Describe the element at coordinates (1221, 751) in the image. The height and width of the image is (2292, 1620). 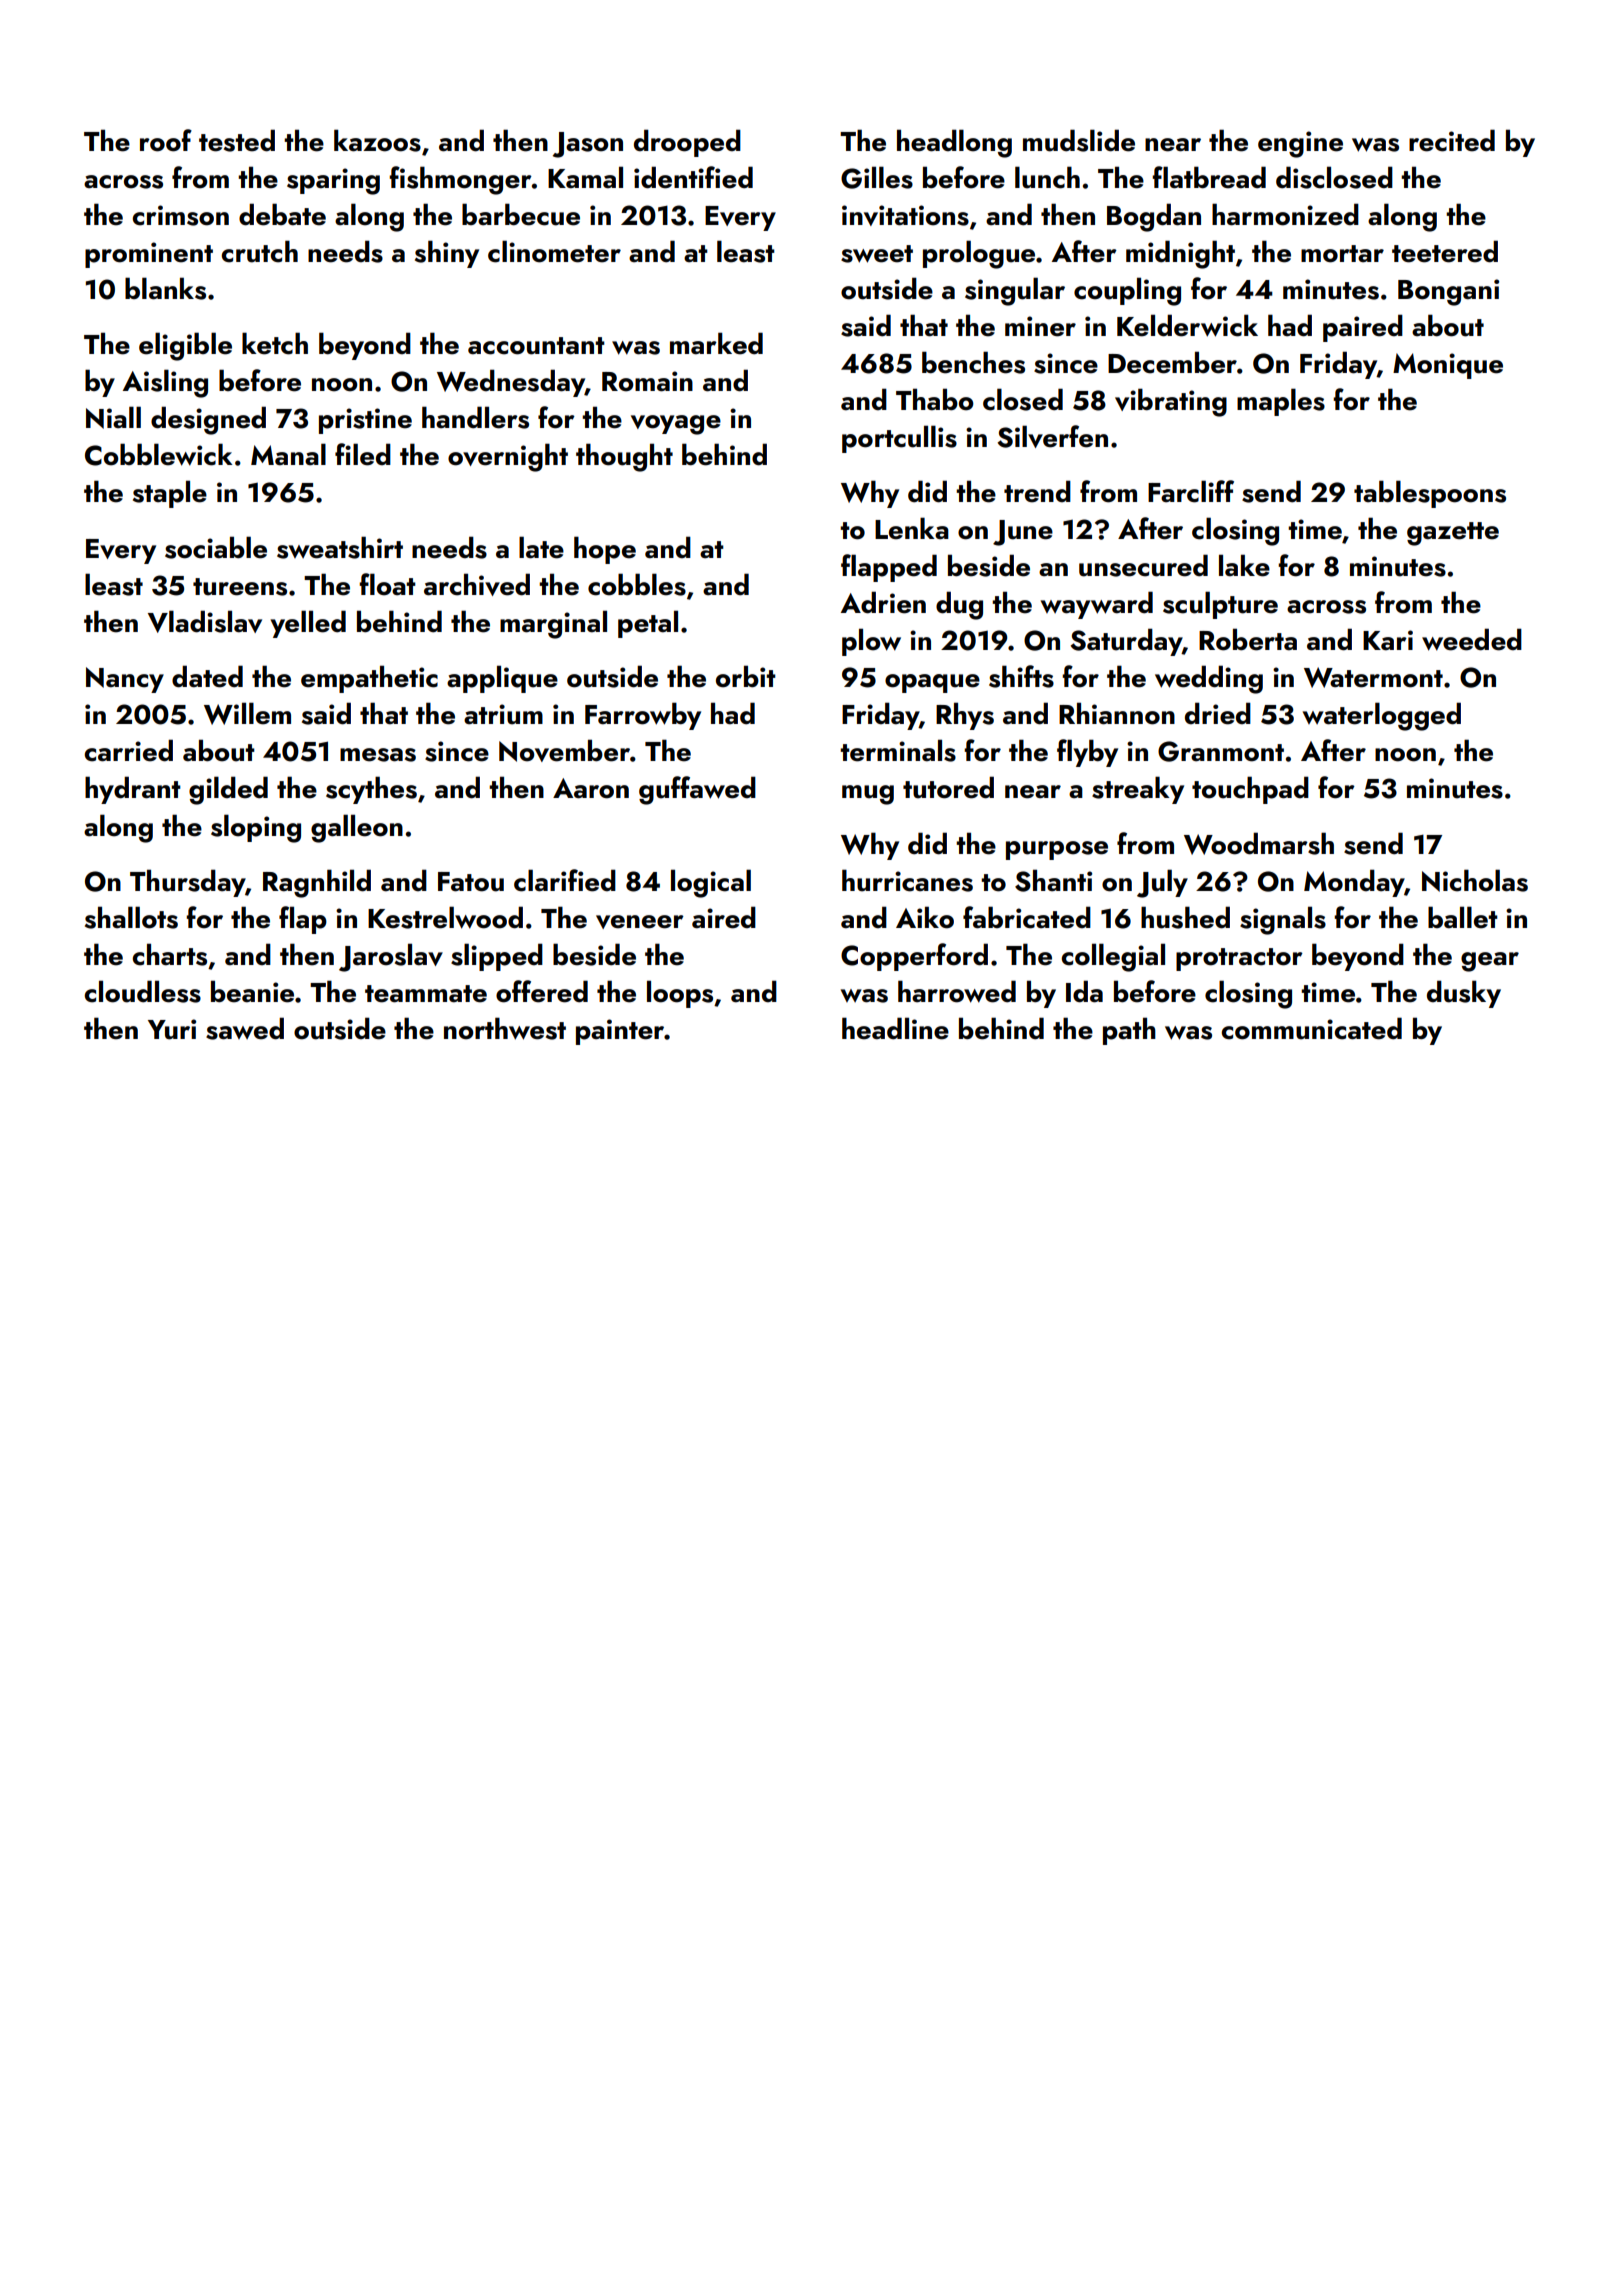
I see `Granmont` at that location.
